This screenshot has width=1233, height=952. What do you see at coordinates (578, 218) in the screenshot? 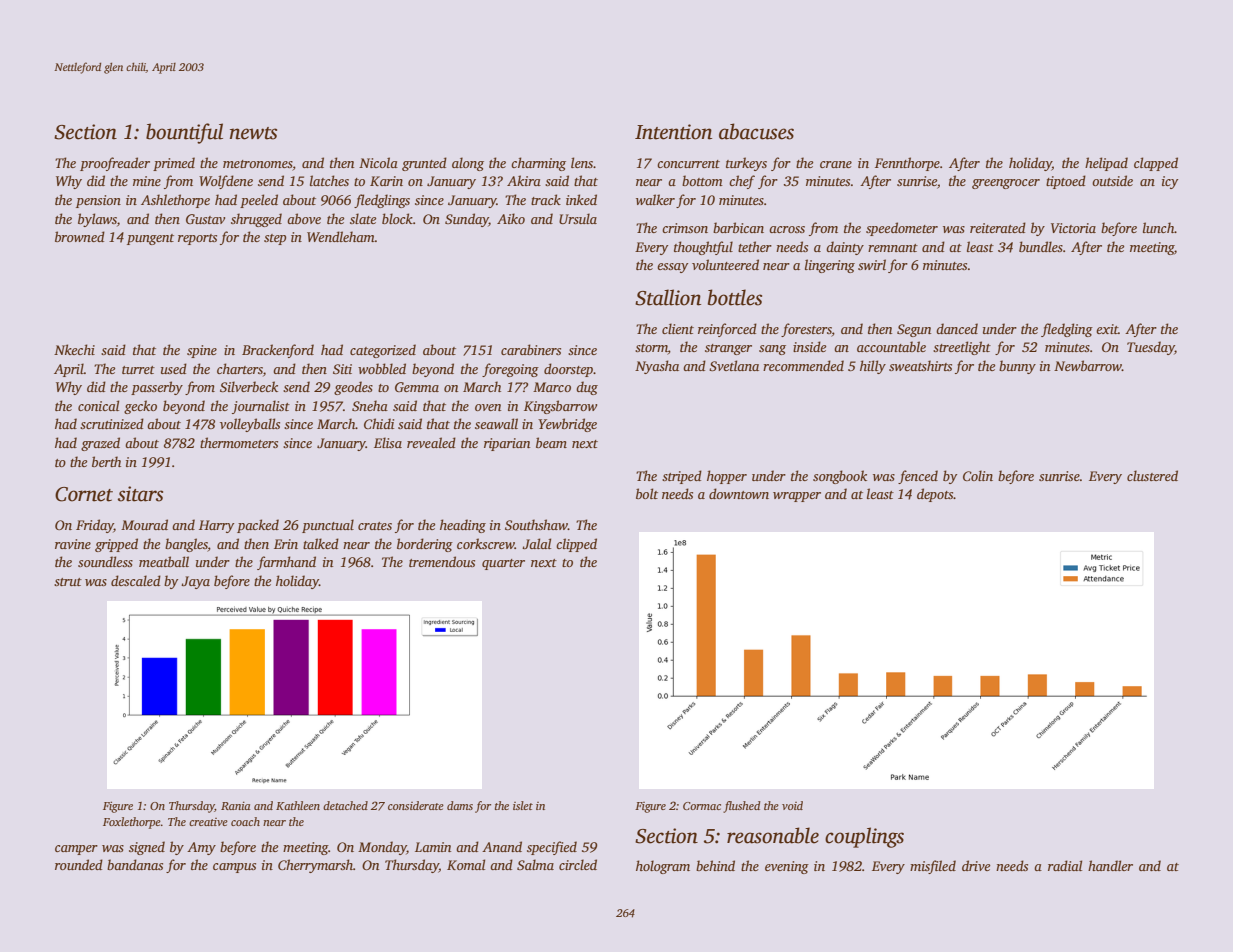
I see `Ursula` at bounding box center [578, 218].
